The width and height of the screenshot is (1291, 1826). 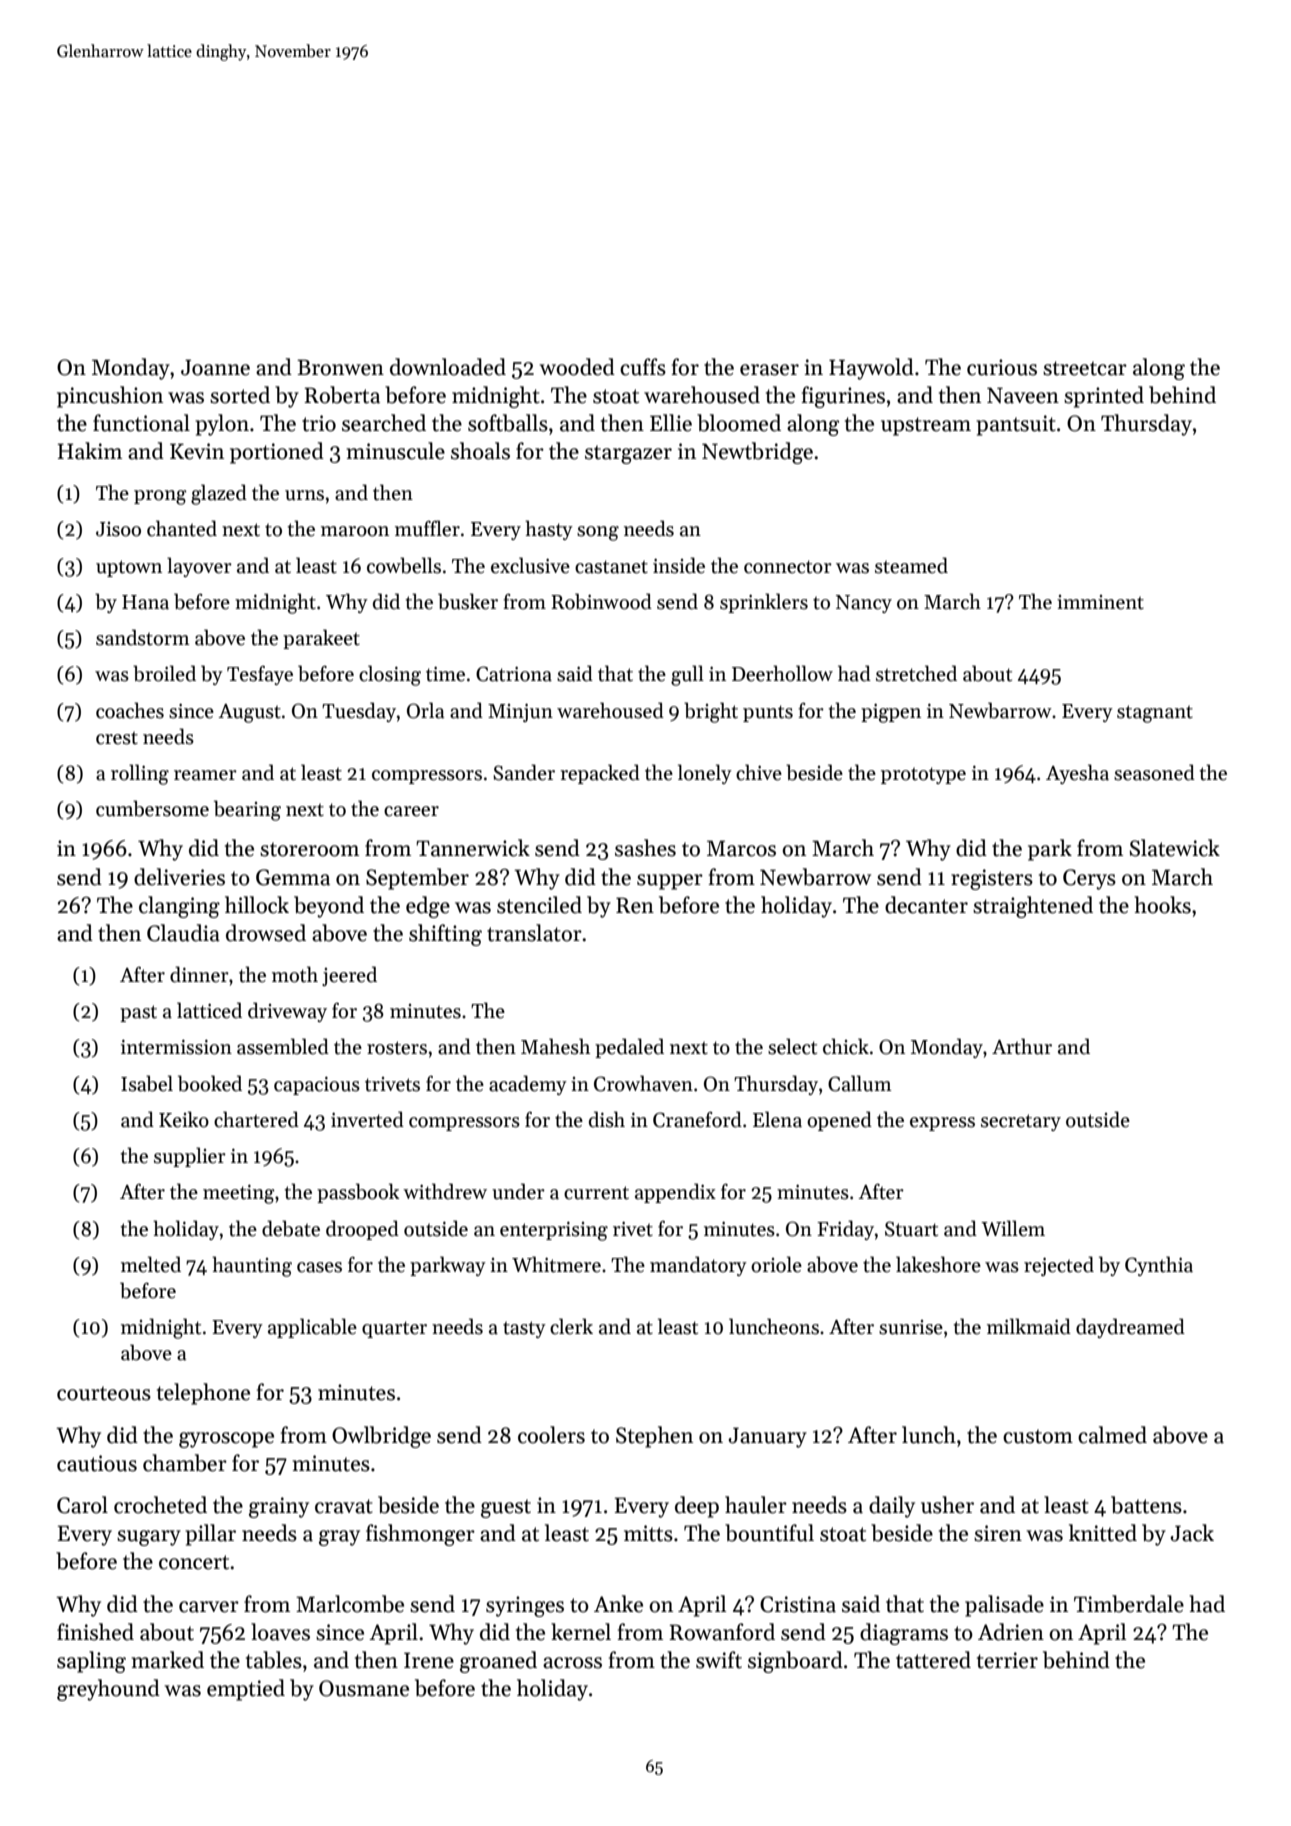 I want to click on January, so click(x=768, y=1437).
